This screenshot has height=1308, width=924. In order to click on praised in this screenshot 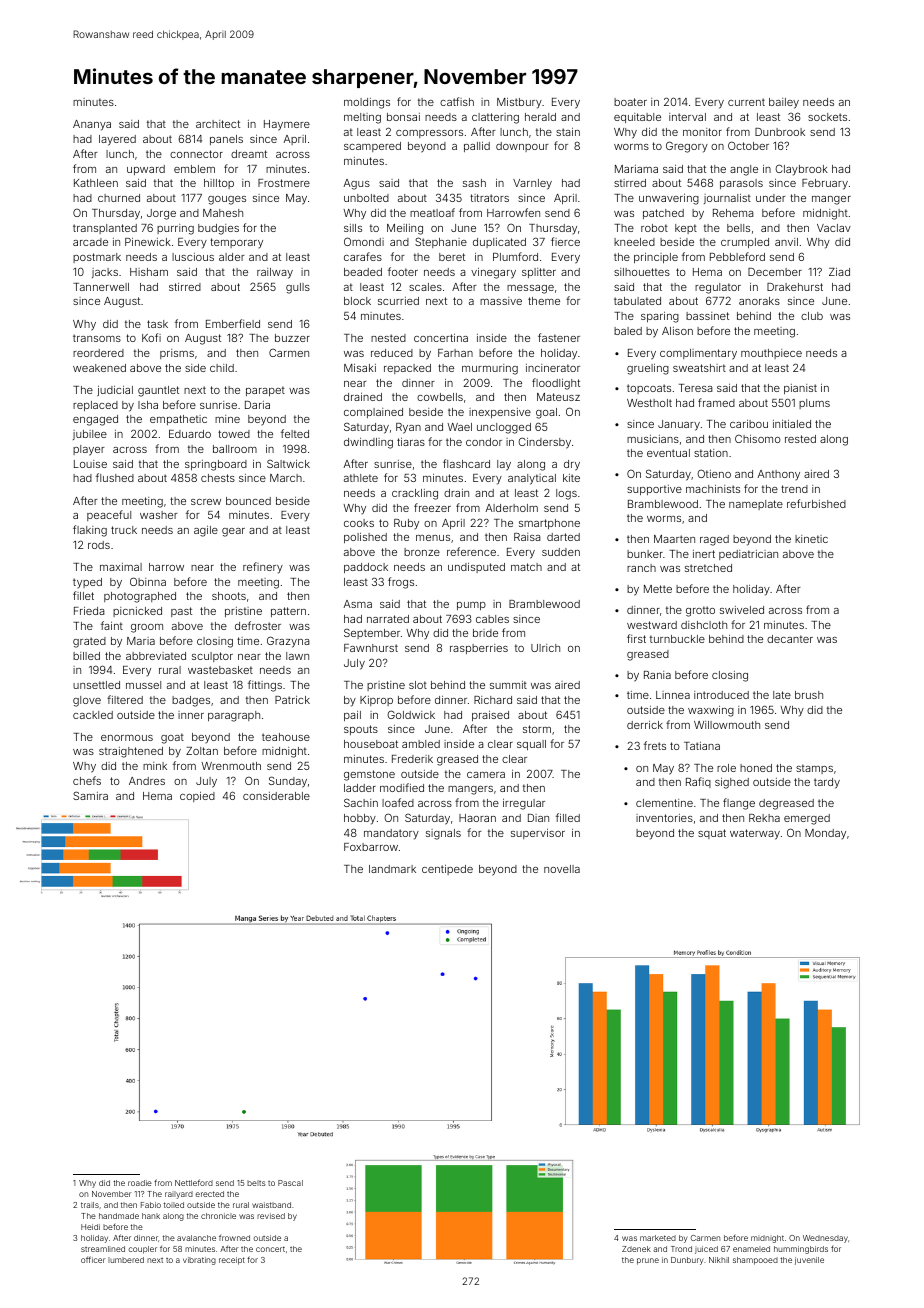, I will do `click(490, 716)`.
